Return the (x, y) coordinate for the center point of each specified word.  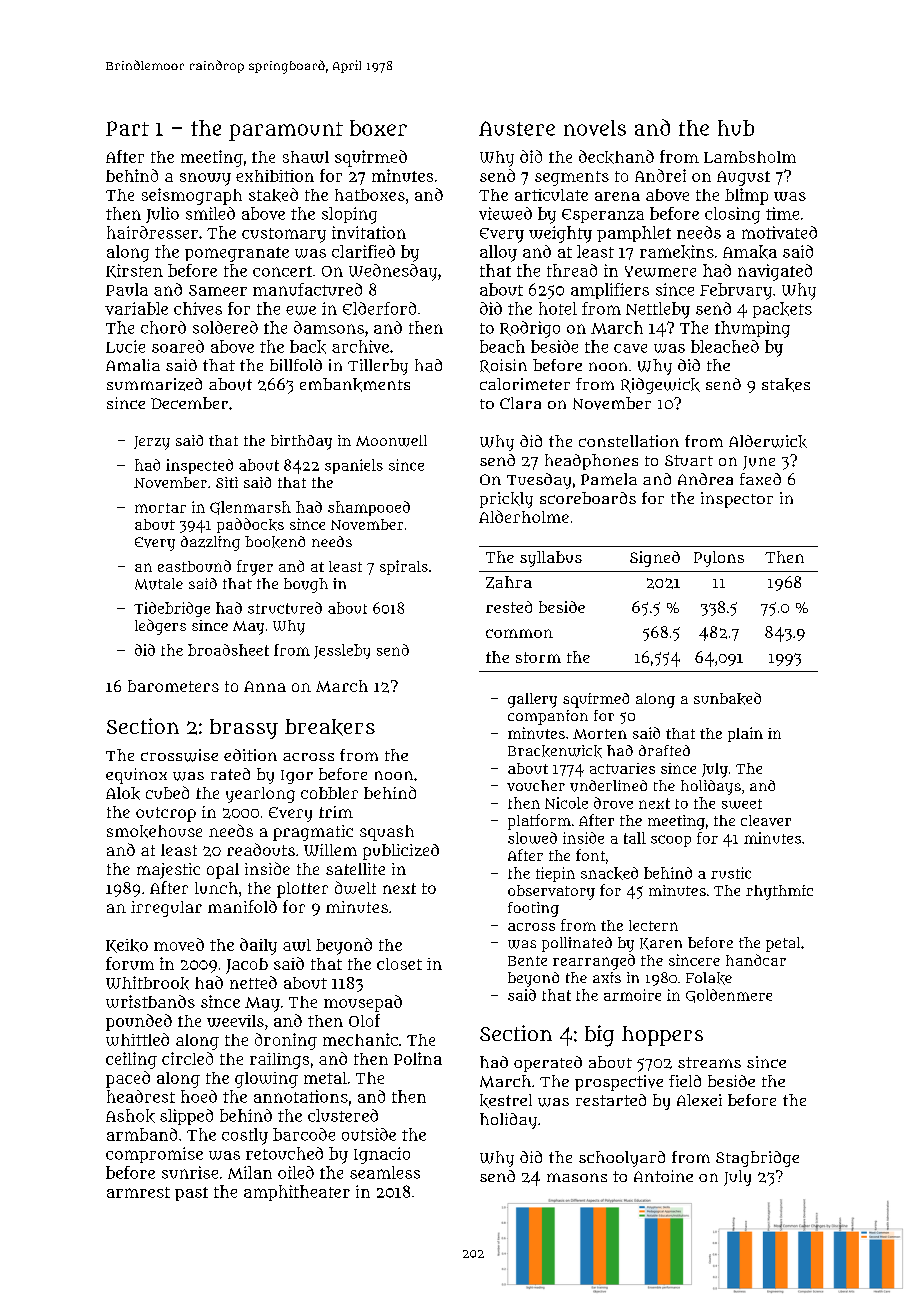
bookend (275, 542)
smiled (210, 213)
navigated (775, 272)
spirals (404, 567)
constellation (629, 441)
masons (577, 1177)
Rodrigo (530, 329)
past (191, 1194)
